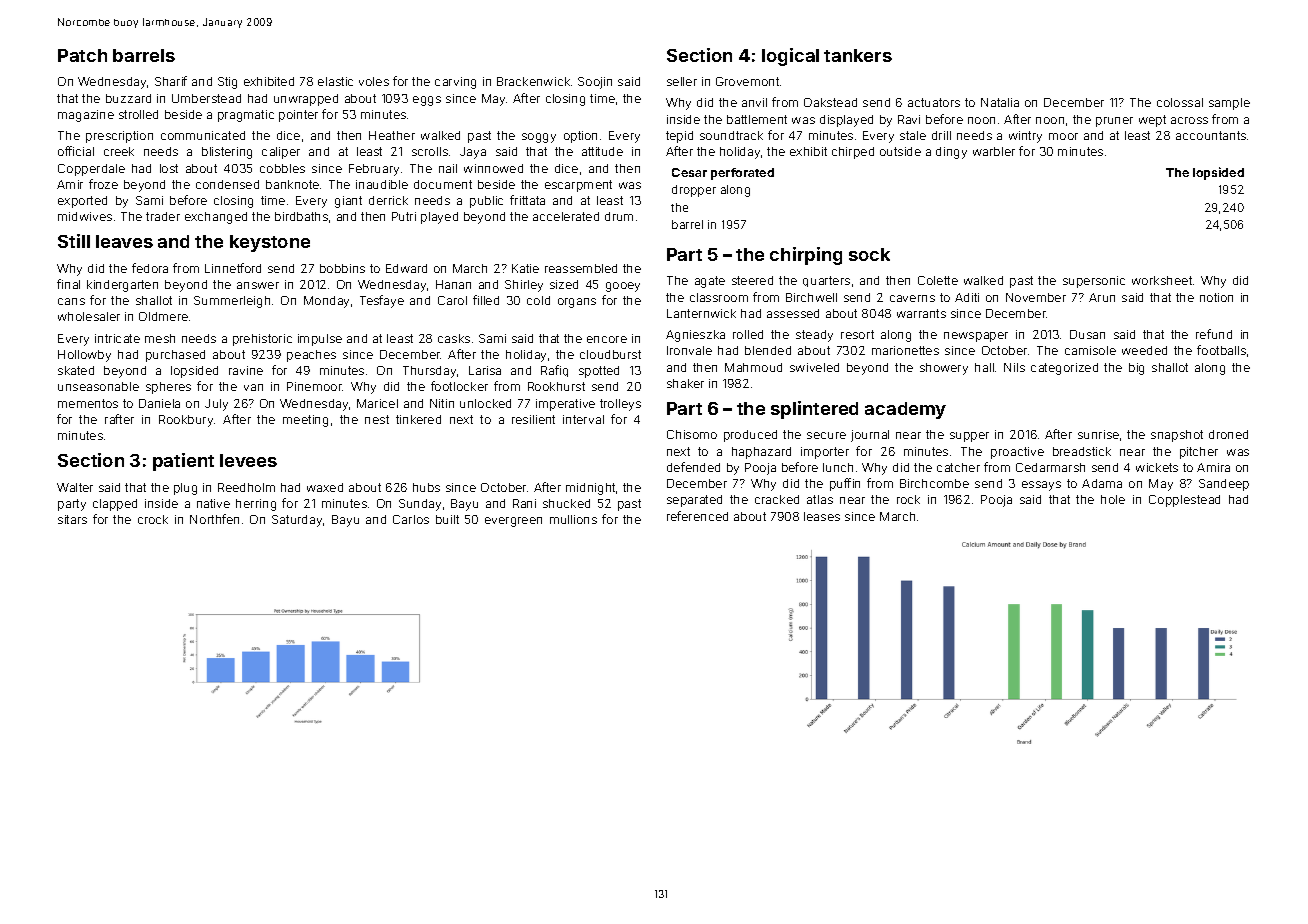  Describe the element at coordinates (513, 522) in the screenshot. I see `evergreen` at that location.
